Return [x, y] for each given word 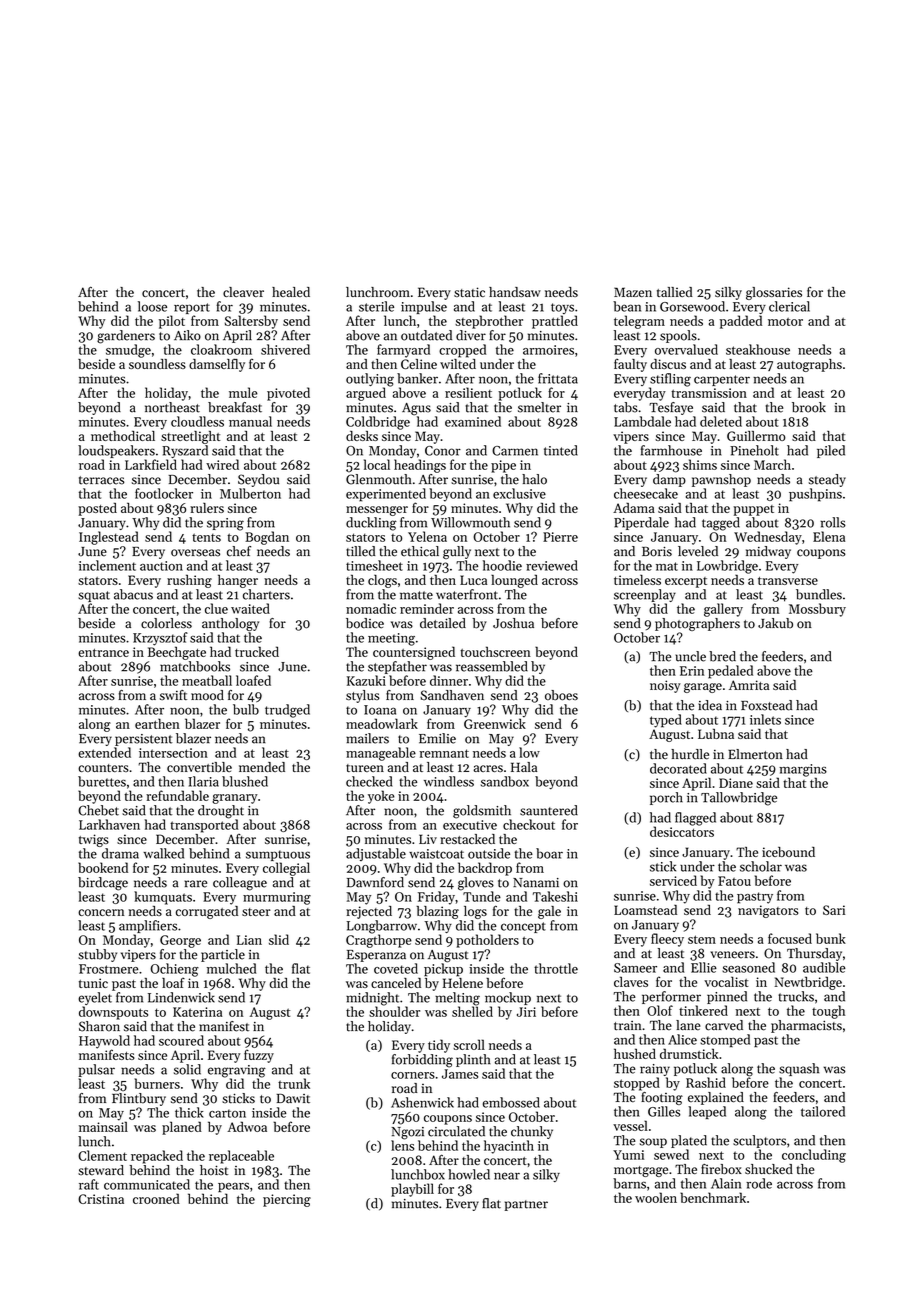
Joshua [513, 623]
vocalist [726, 981]
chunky [532, 1132]
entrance [103, 653]
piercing [287, 1200]
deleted [721, 421]
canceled [396, 983]
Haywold [104, 1042]
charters [266, 594]
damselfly [217, 365]
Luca [473, 580]
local [377, 464]
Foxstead [766, 705]
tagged [721, 524]
